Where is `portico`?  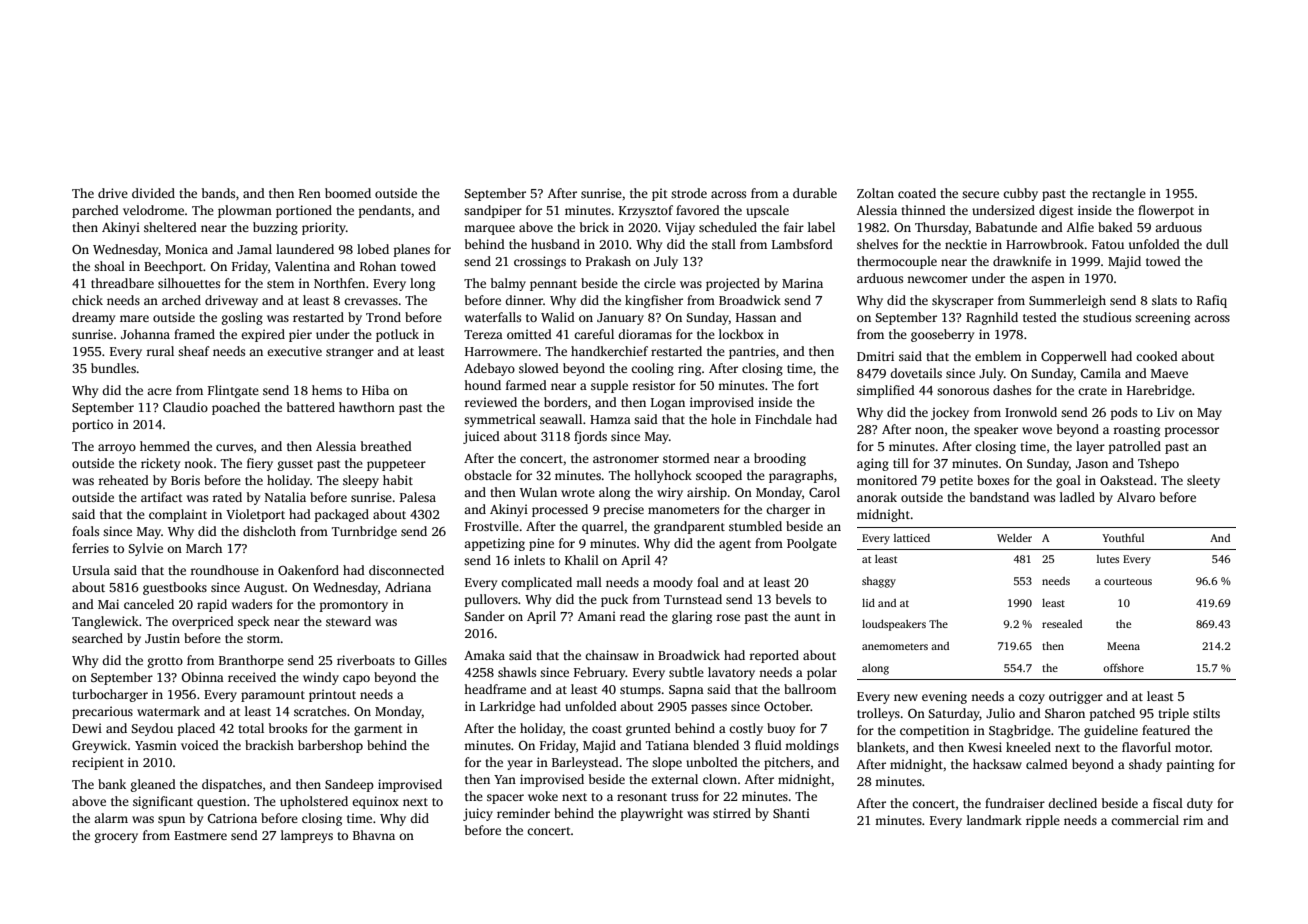
portico is located at coordinates (92, 425).
